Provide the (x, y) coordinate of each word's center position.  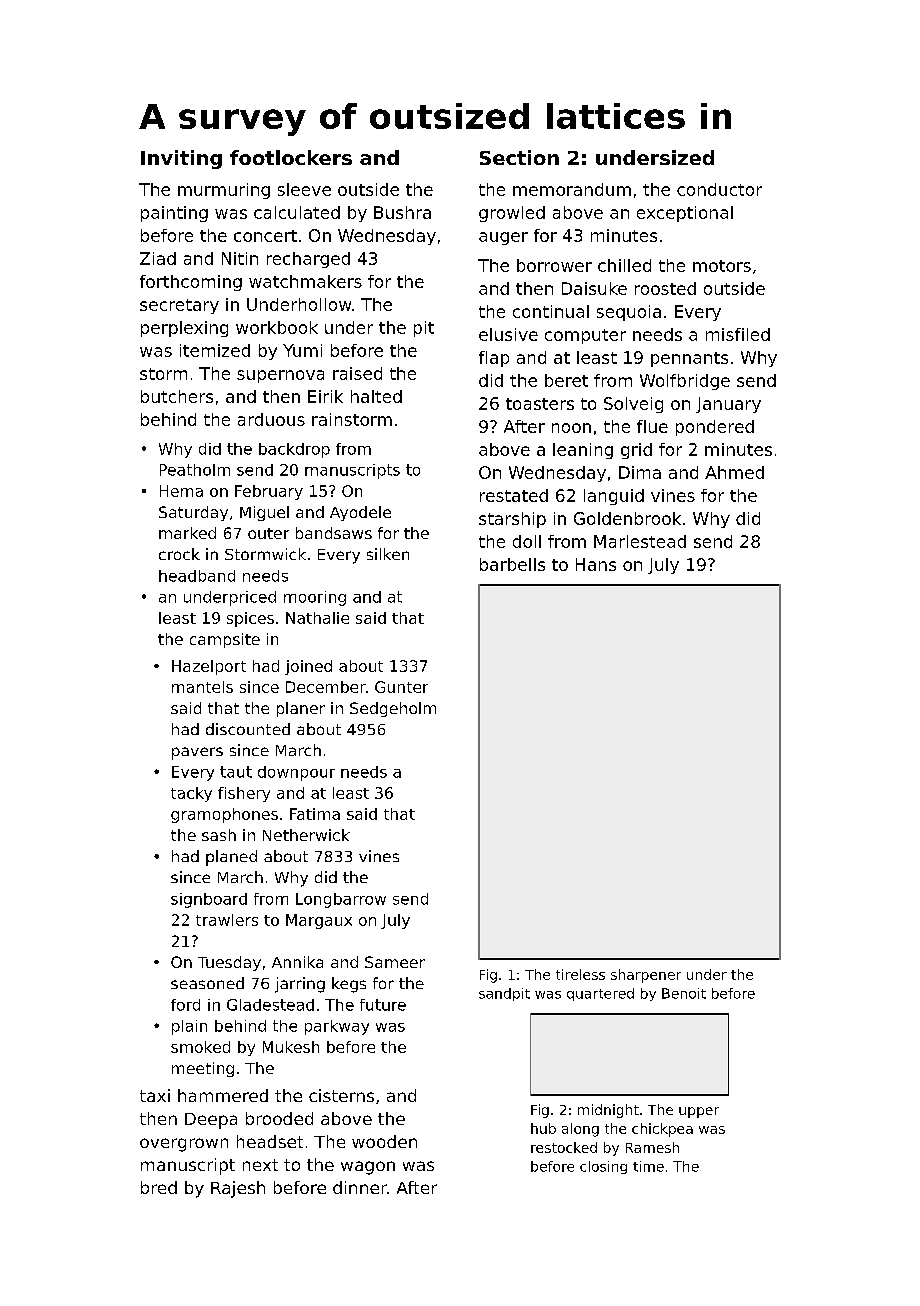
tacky (191, 794)
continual (551, 311)
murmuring (224, 191)
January (728, 405)
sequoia (629, 313)
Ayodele (360, 513)
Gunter (401, 687)
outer (268, 533)
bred (159, 1187)
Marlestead (640, 541)
